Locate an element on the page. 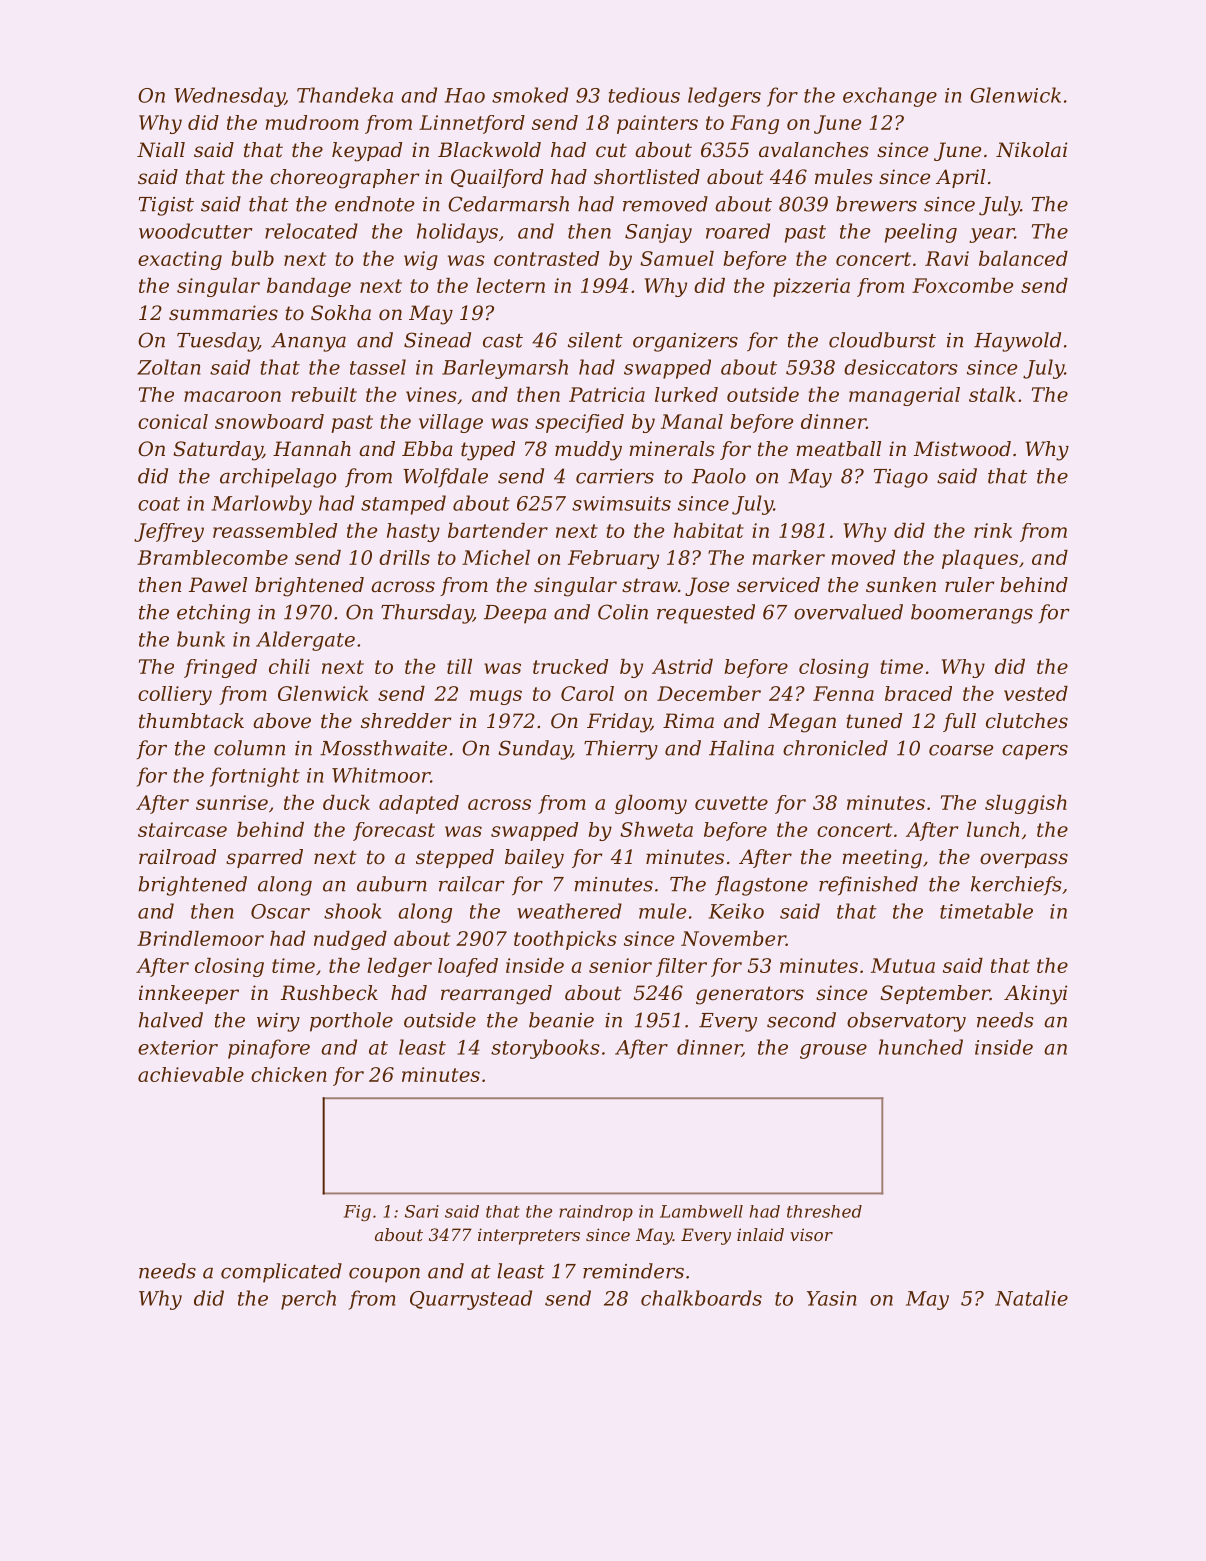  braced is located at coordinates (918, 693).
